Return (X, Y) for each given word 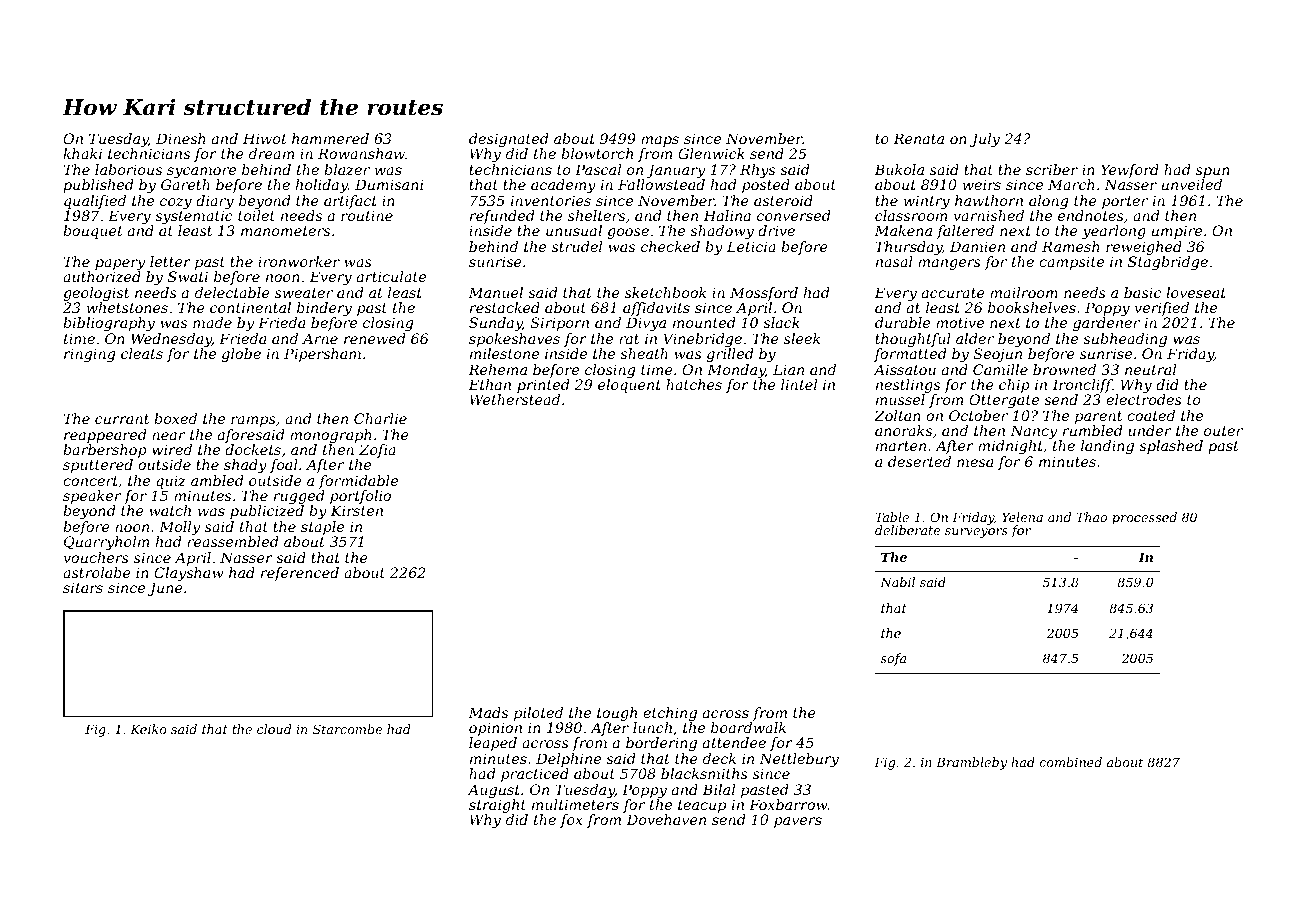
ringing (89, 355)
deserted (919, 461)
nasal (894, 261)
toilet (256, 215)
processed (1144, 518)
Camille (1000, 369)
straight (497, 806)
